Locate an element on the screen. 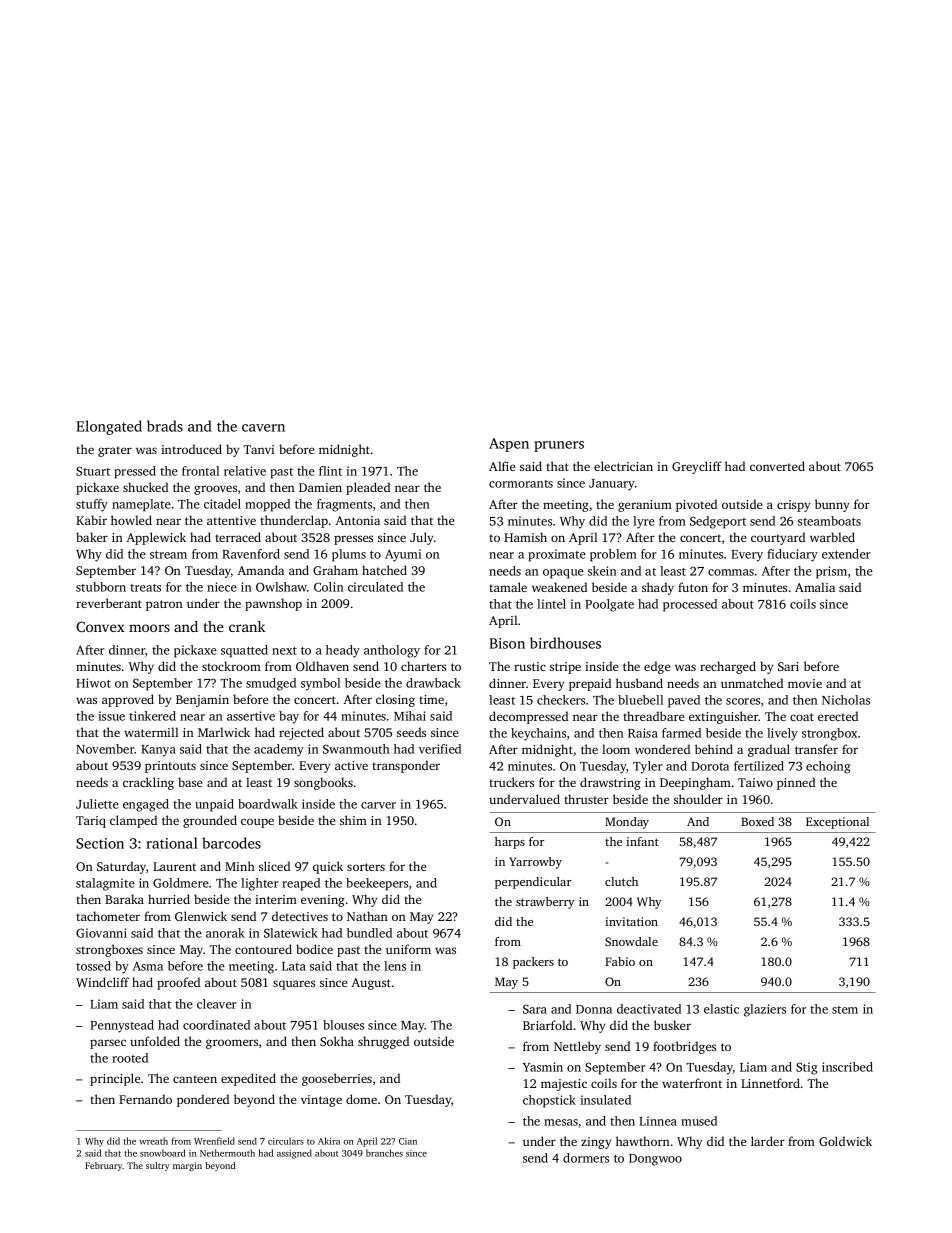 The height and width of the screenshot is (1233, 952). dormers is located at coordinates (586, 1158).
